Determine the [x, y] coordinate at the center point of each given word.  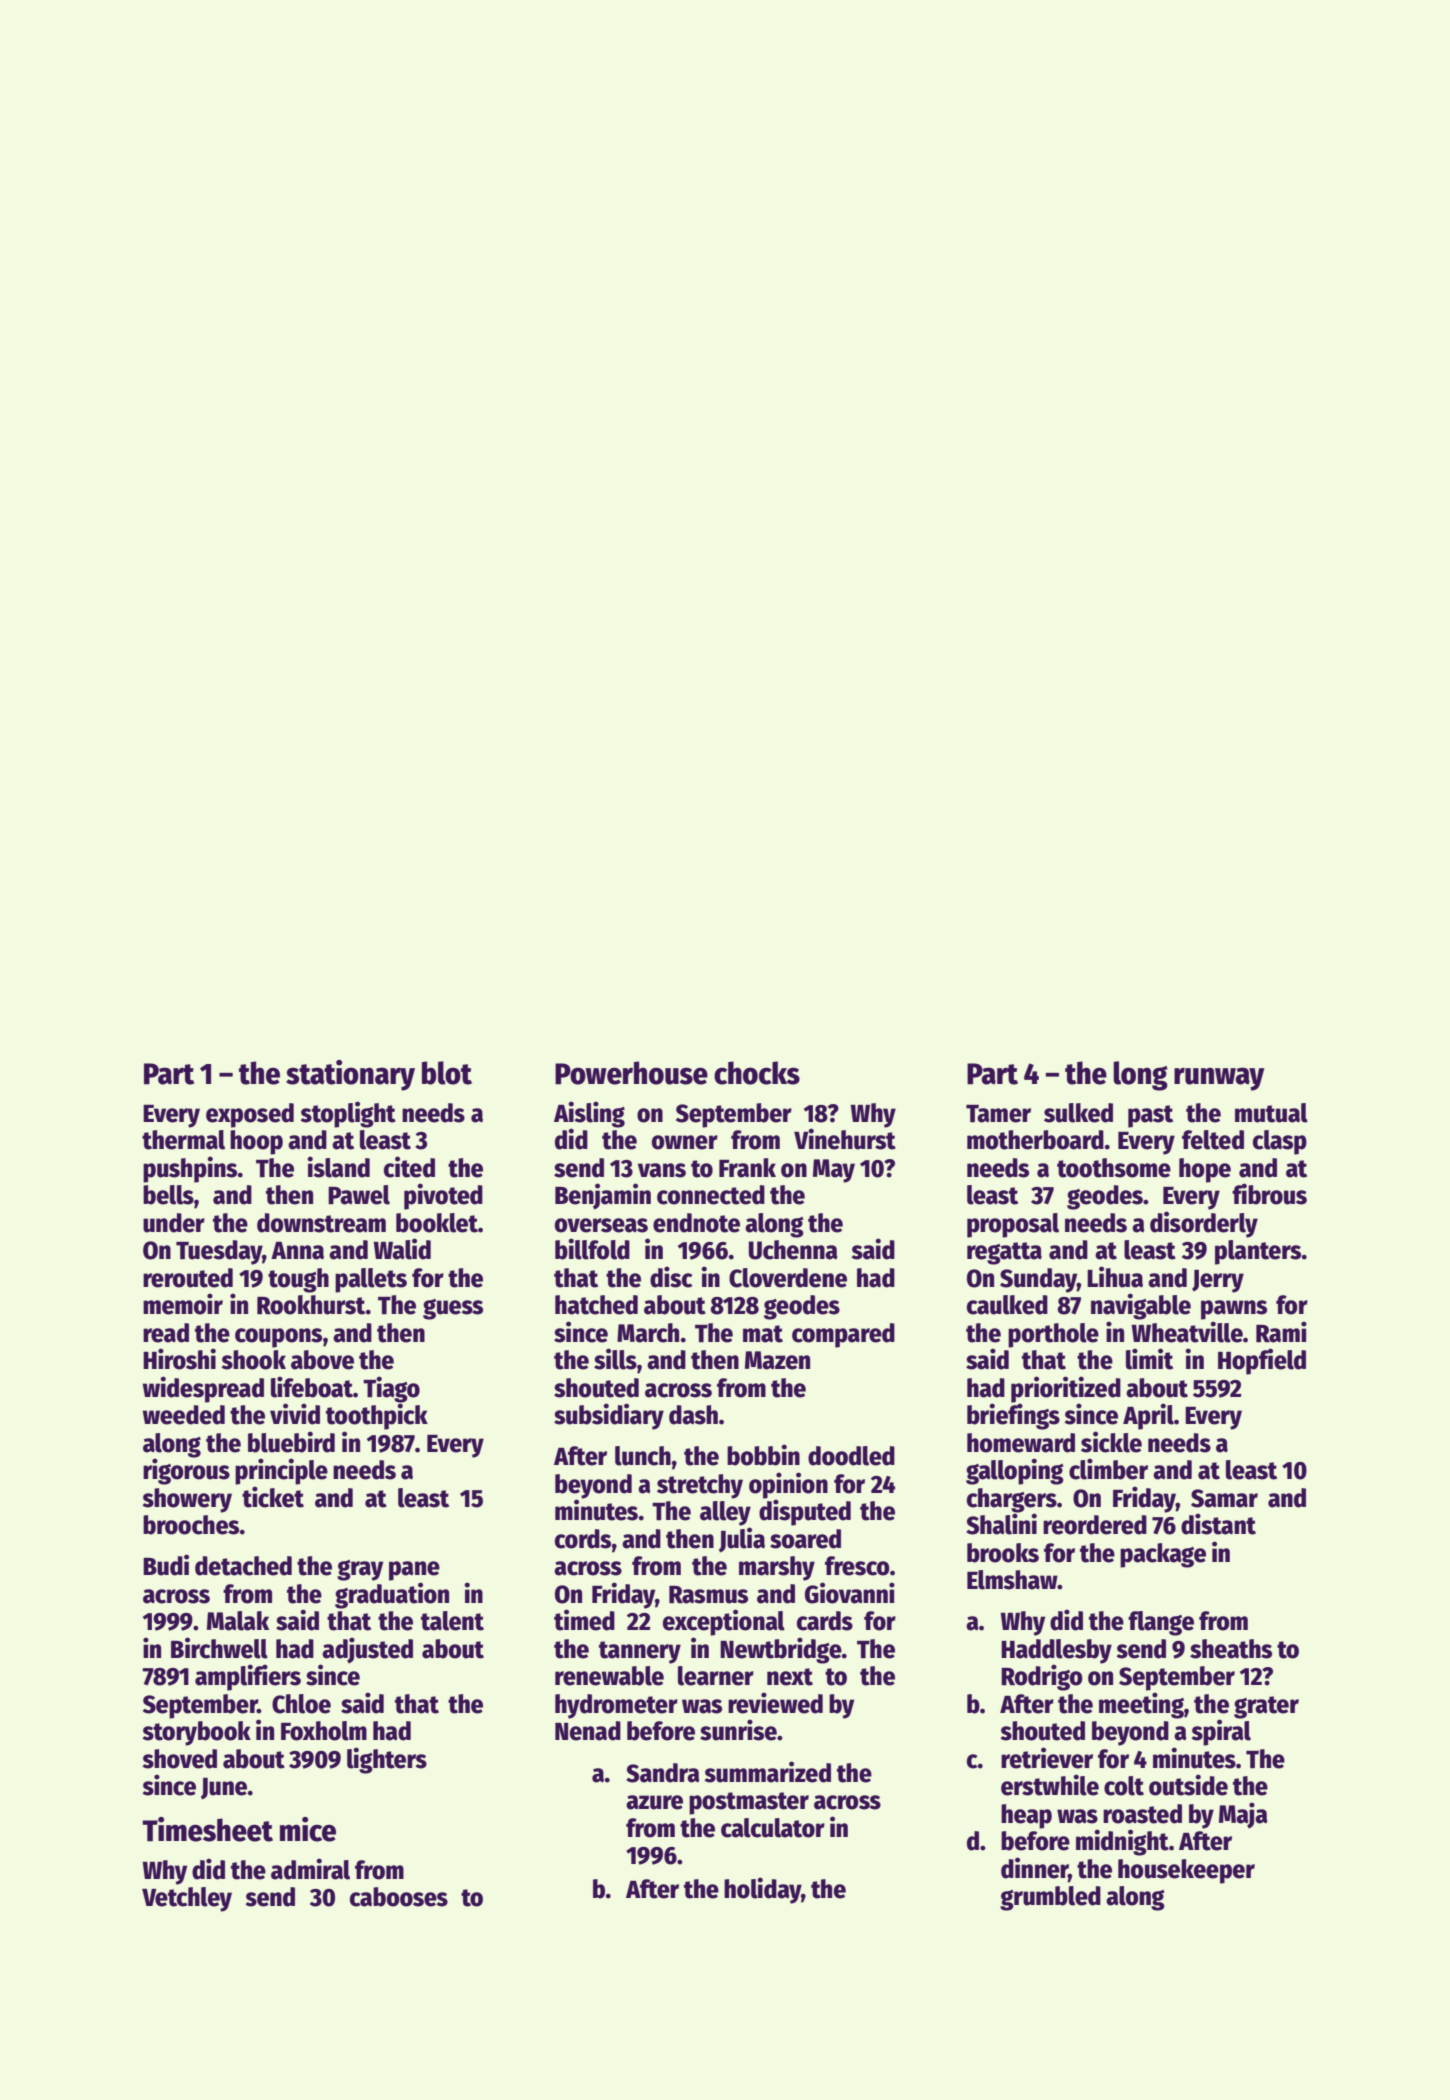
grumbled [1050, 1898]
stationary [350, 1075]
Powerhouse [631, 1073]
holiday [763, 1890]
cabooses [399, 1897]
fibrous [1269, 1194]
